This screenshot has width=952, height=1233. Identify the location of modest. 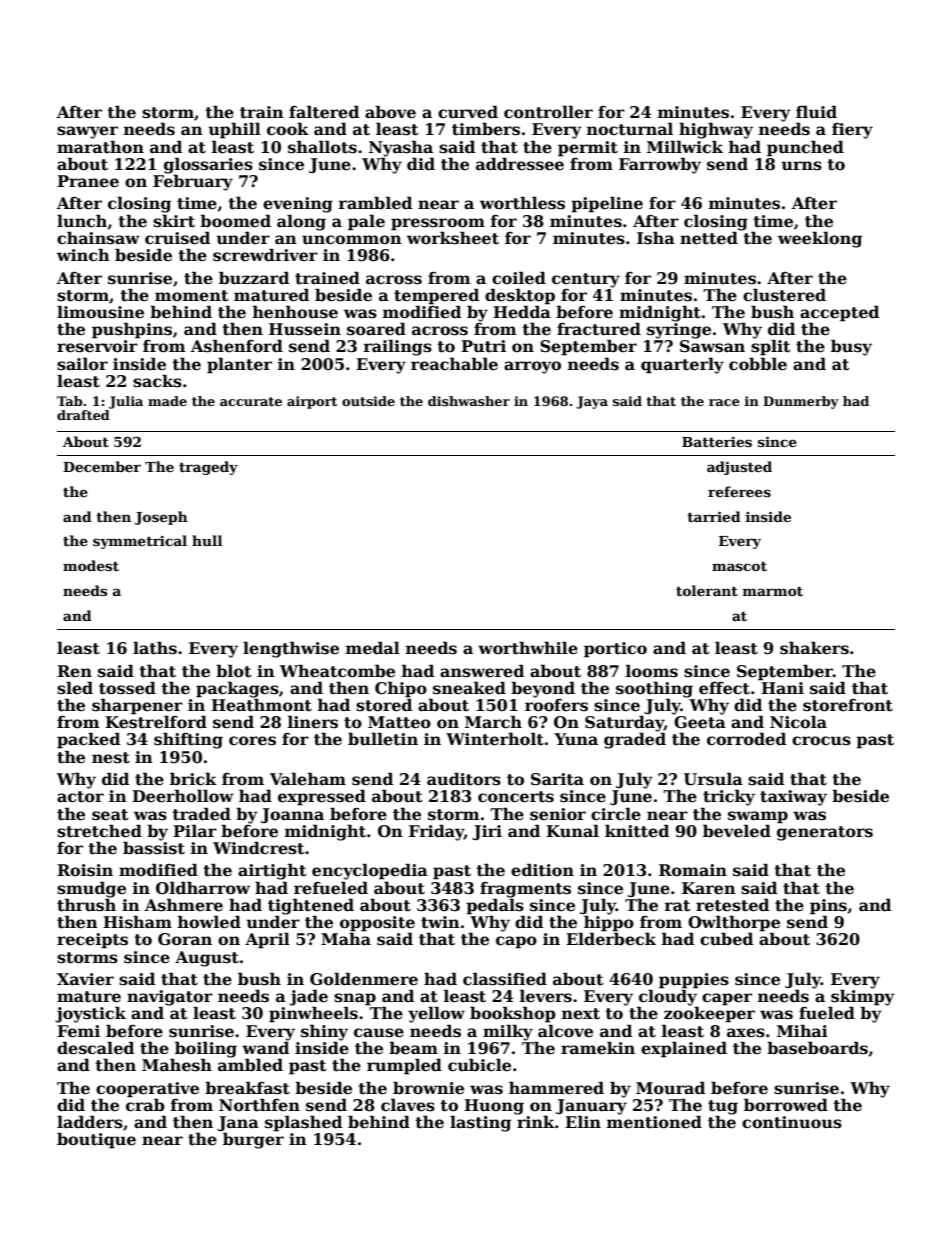
(91, 565).
